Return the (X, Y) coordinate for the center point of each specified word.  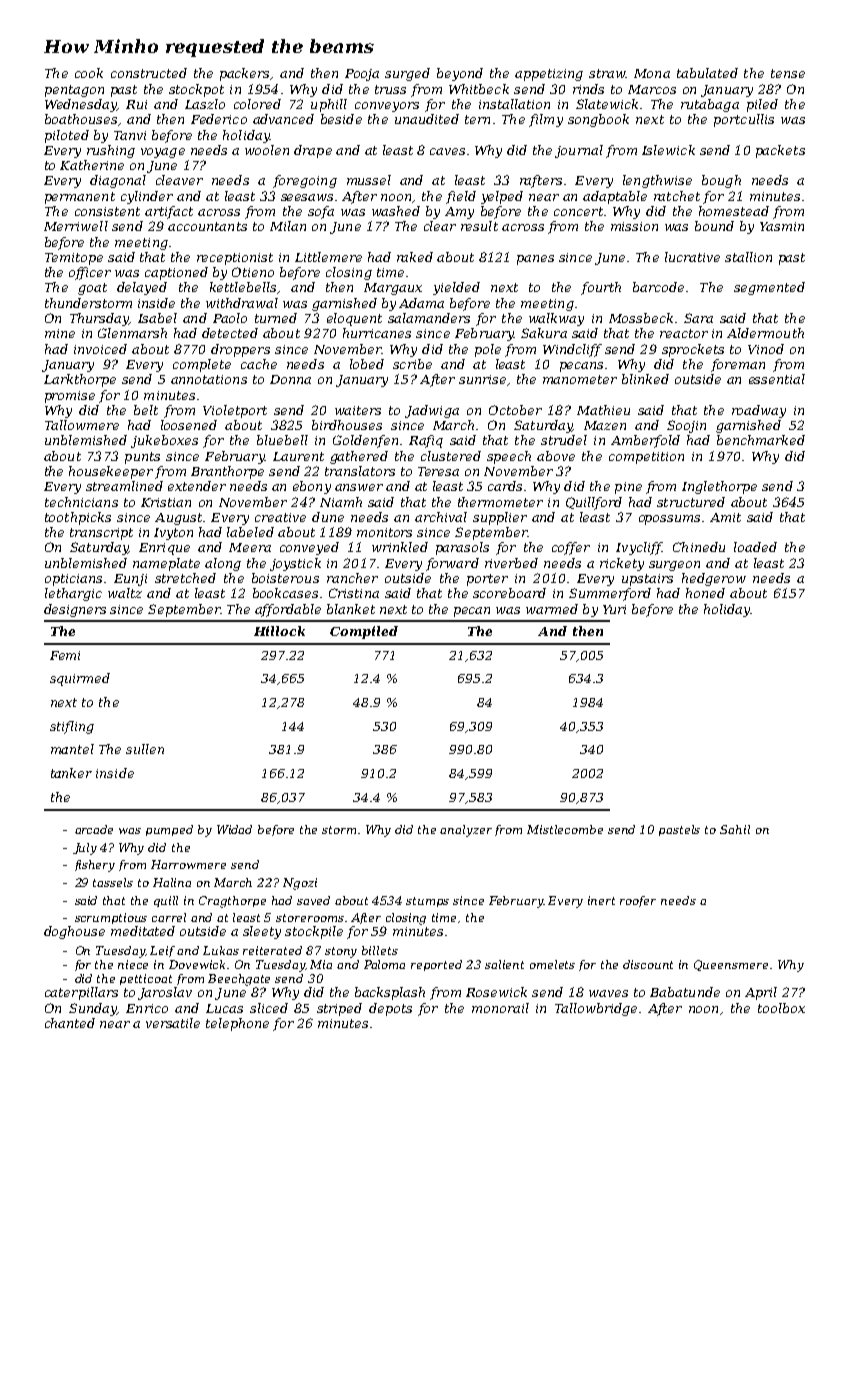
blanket (351, 609)
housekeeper (111, 472)
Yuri (614, 609)
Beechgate (239, 980)
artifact (169, 212)
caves (447, 151)
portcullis (744, 120)
